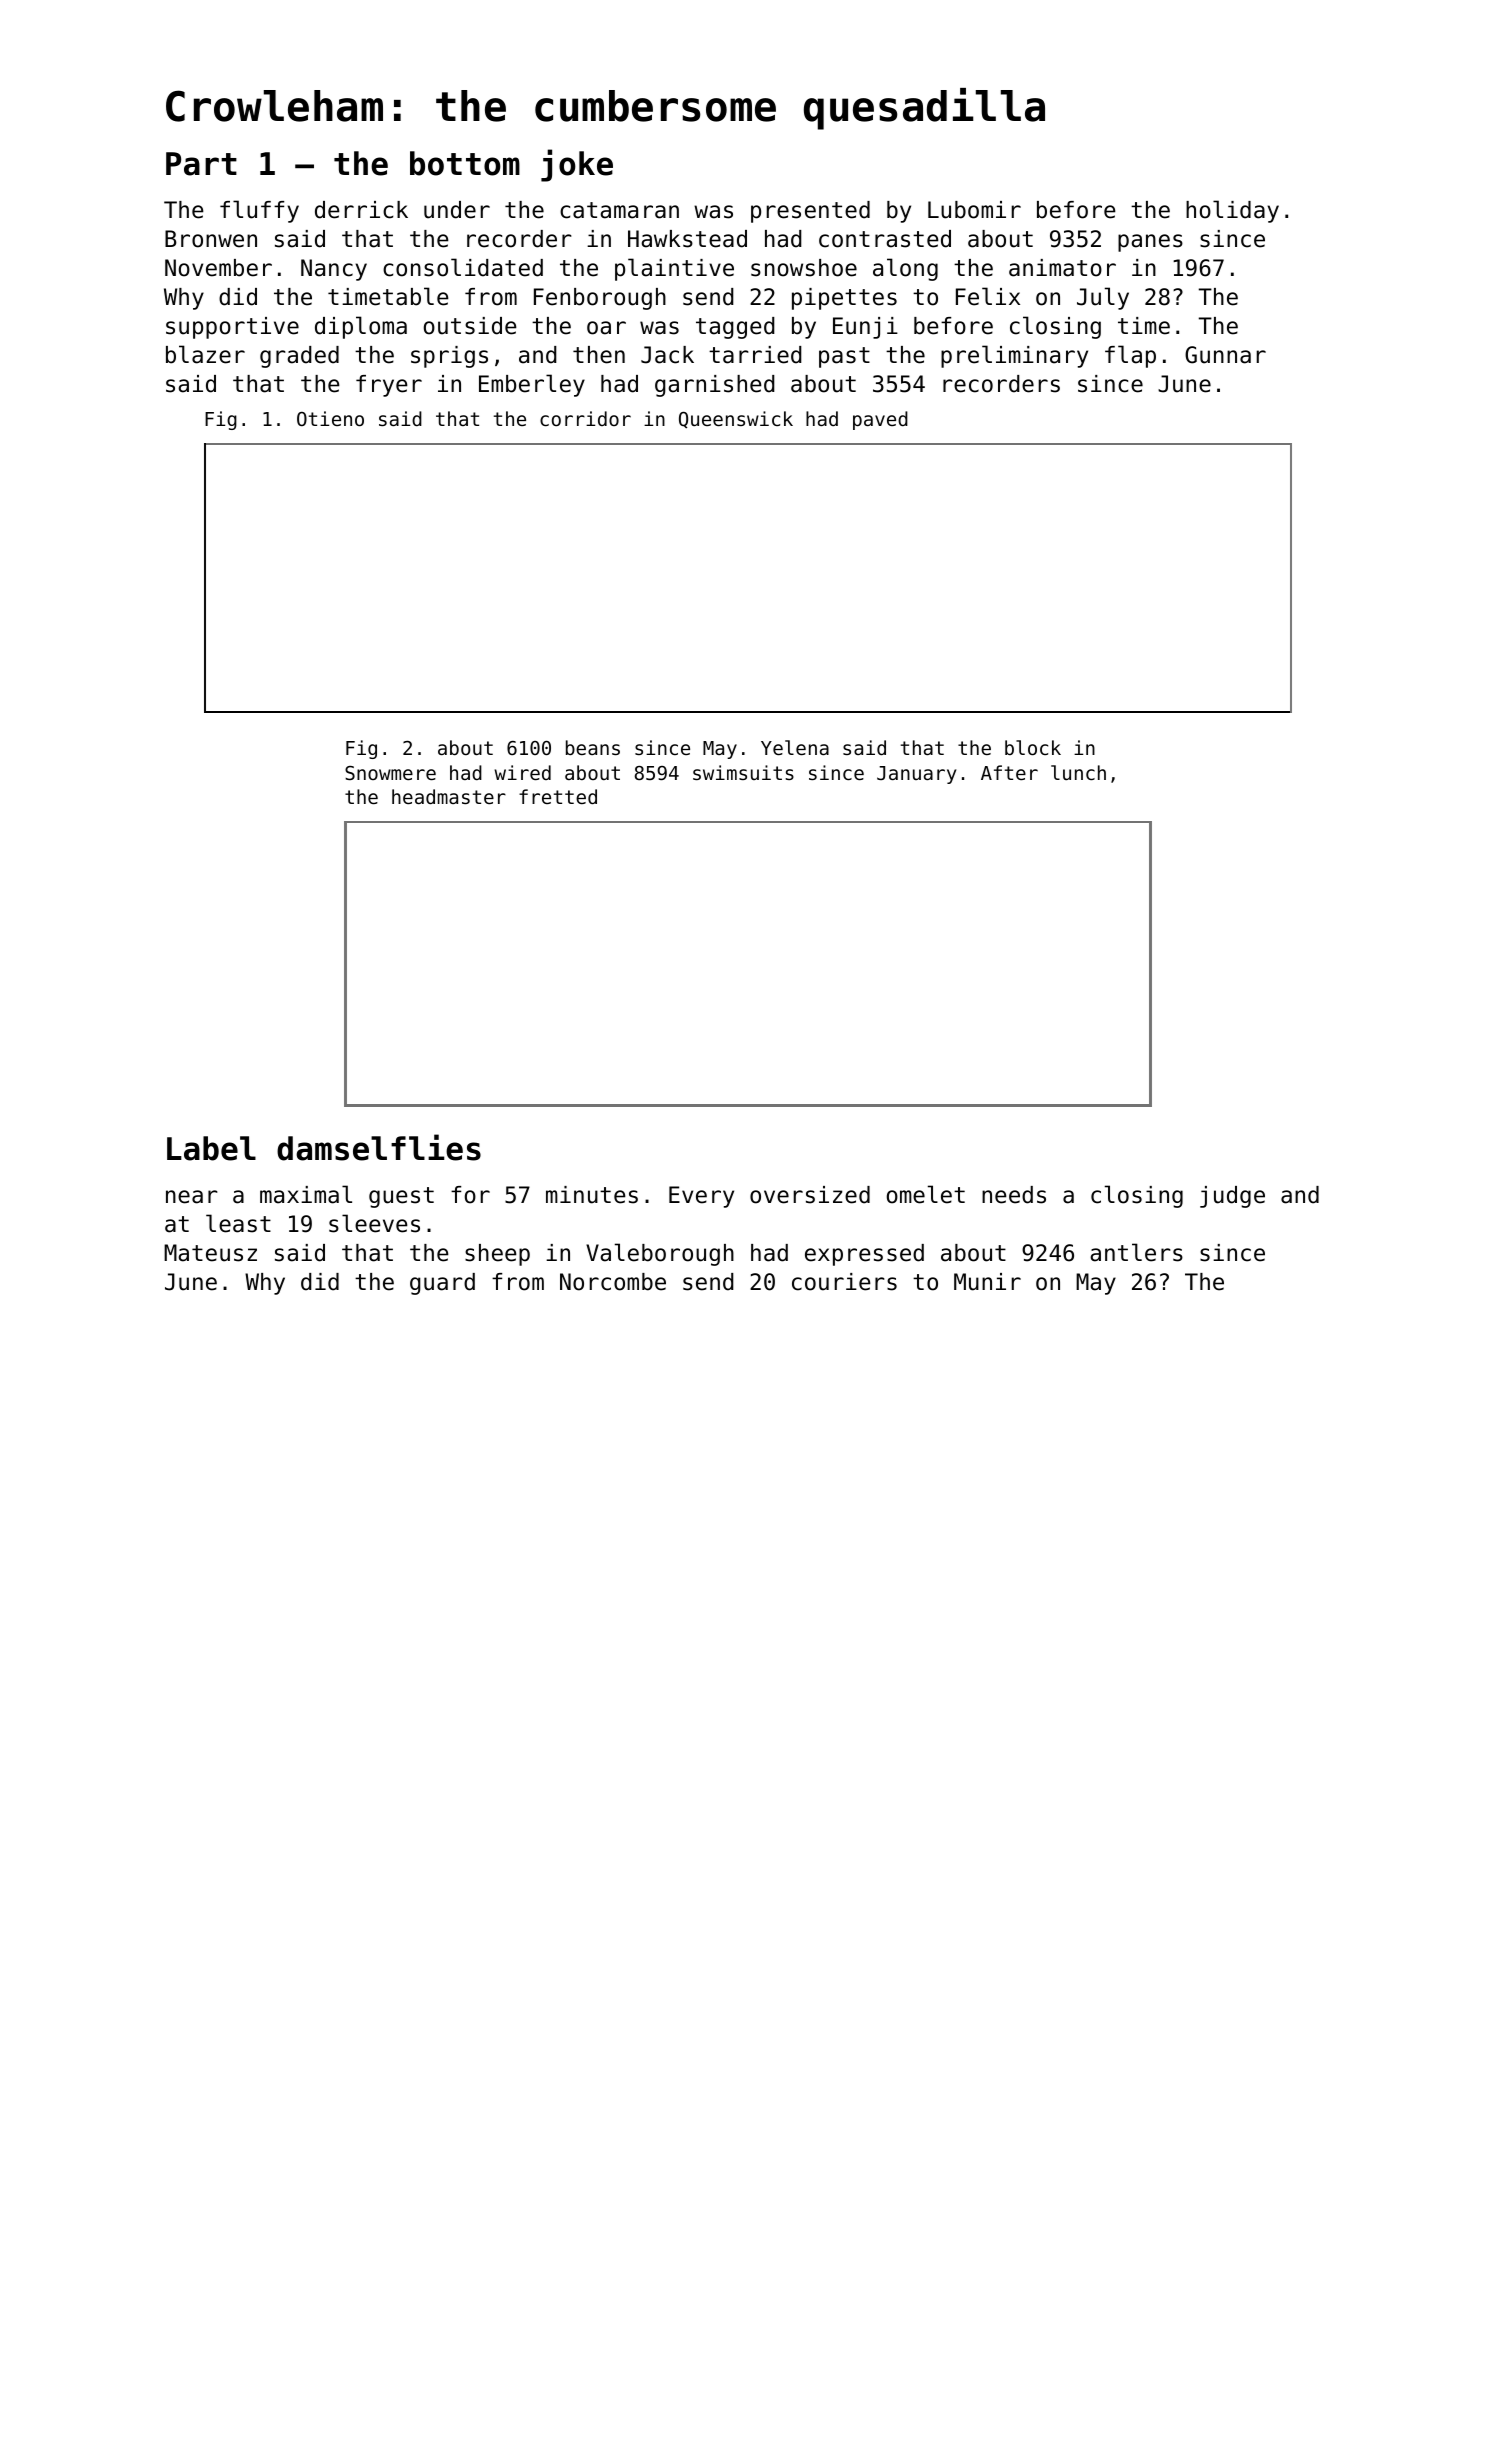 This screenshot has width=1496, height=2464. I want to click on Mateusz, so click(210, 1253).
